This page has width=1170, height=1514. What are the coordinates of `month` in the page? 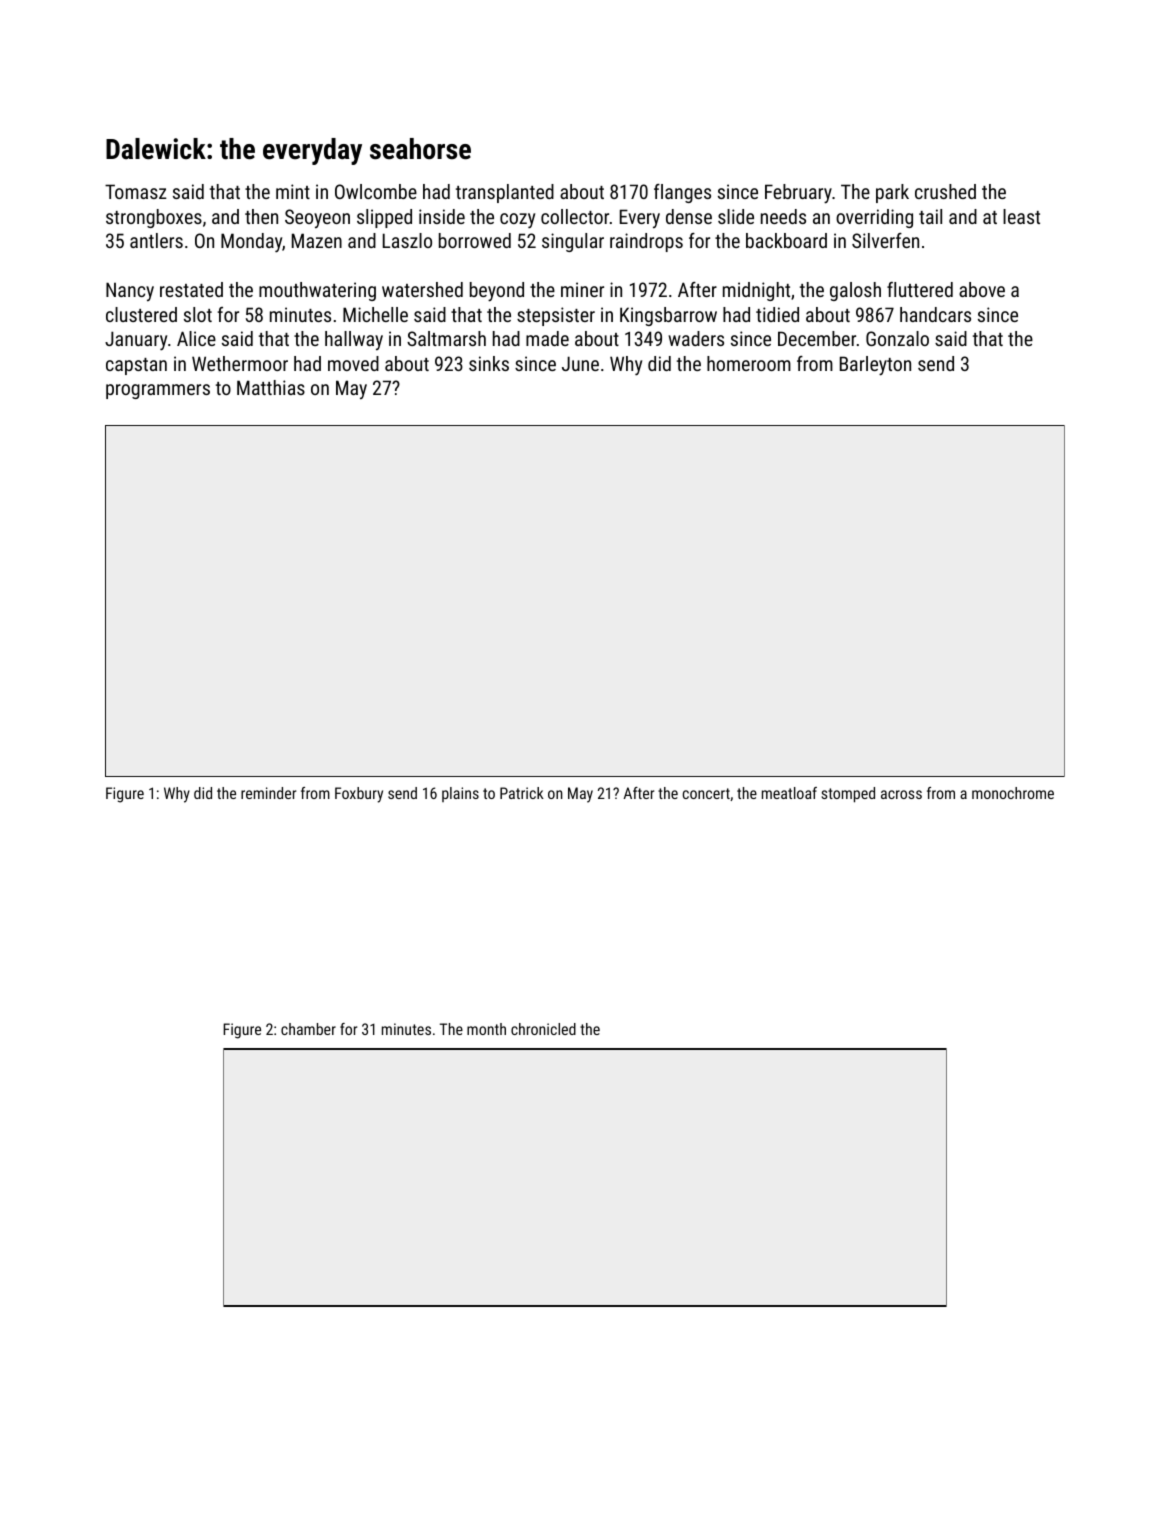 It's located at (486, 1029).
